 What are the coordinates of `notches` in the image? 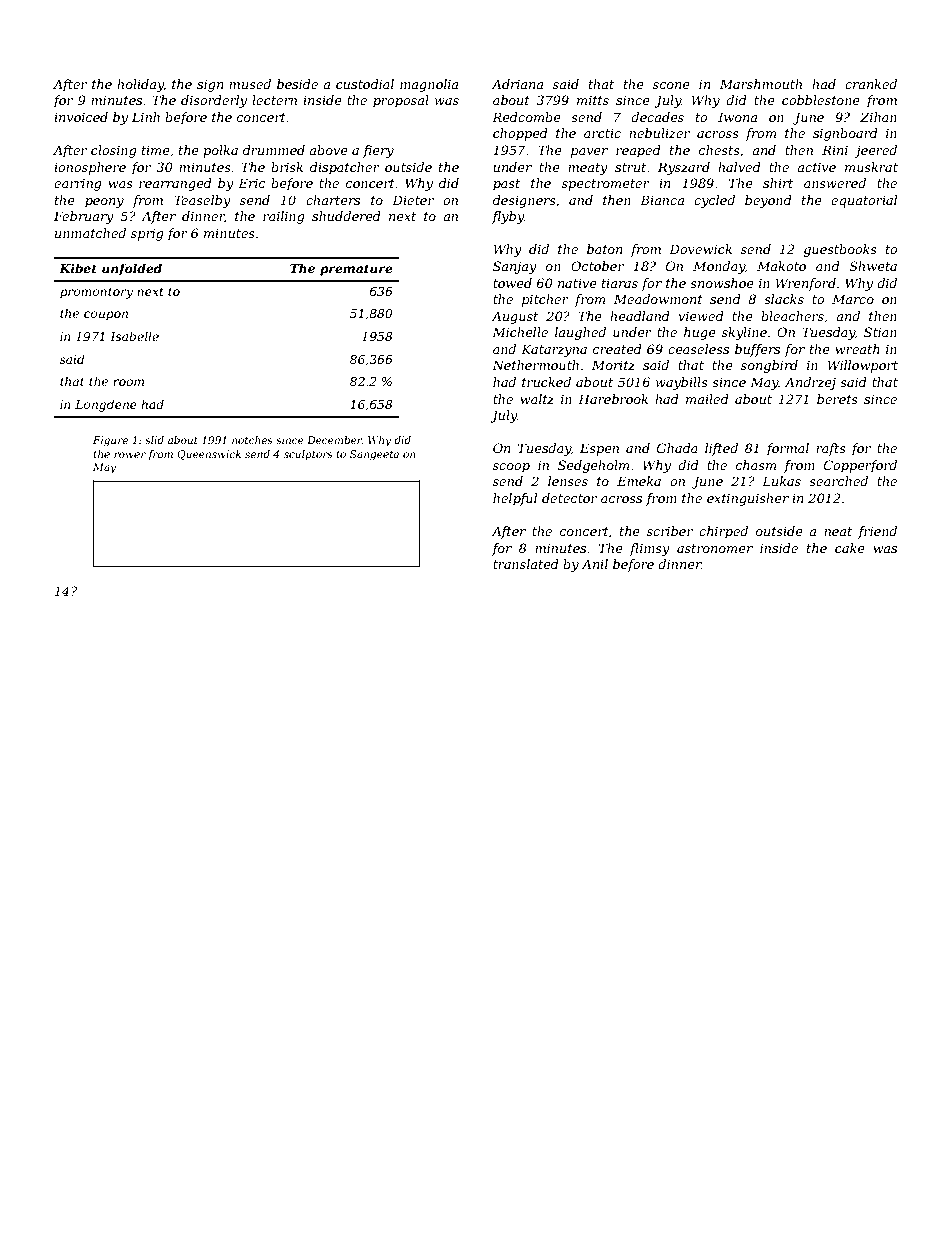 It's located at (252, 440).
